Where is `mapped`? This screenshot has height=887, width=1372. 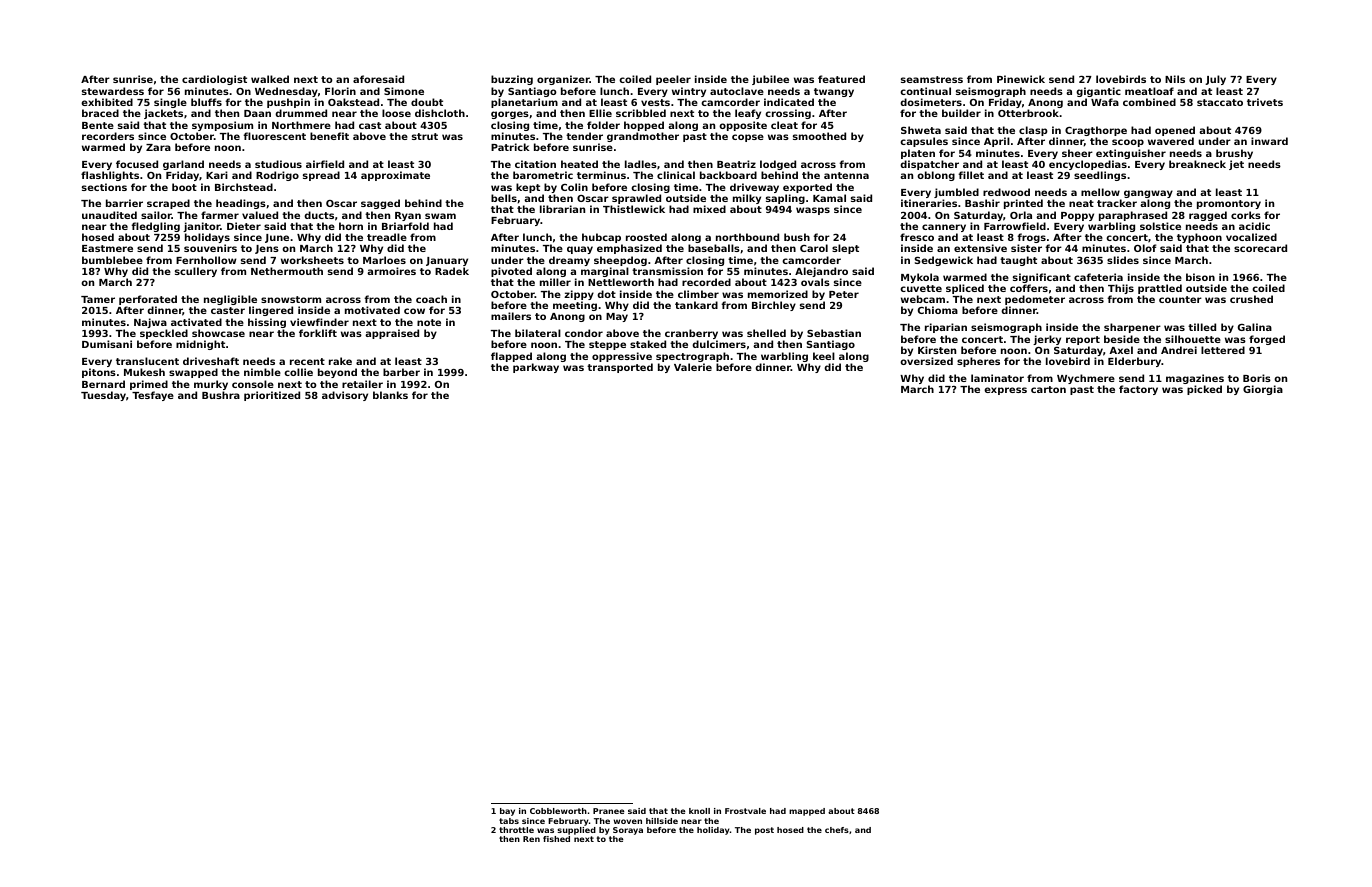
mapped is located at coordinates (807, 812).
